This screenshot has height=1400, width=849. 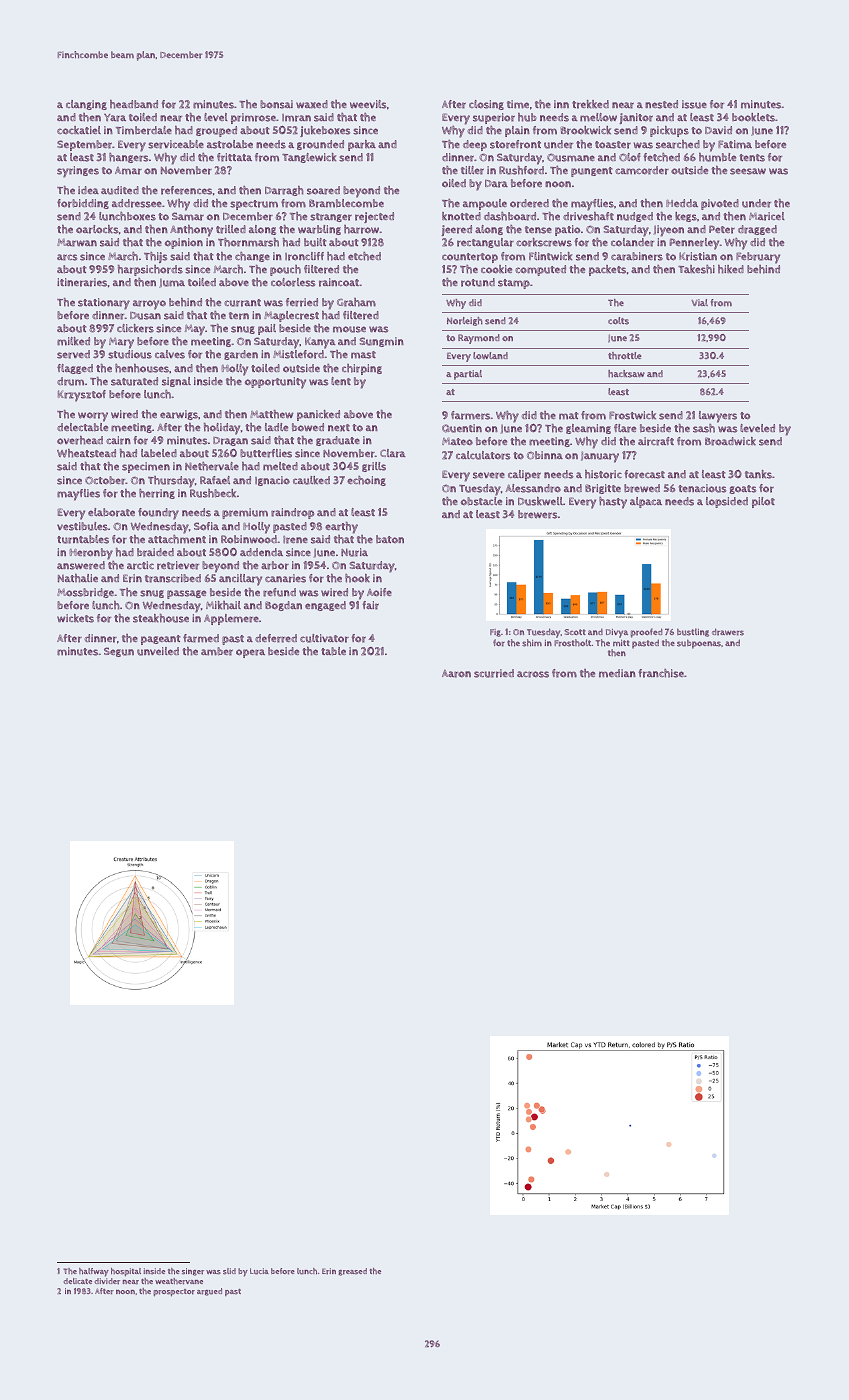 I want to click on clanging, so click(x=86, y=105).
